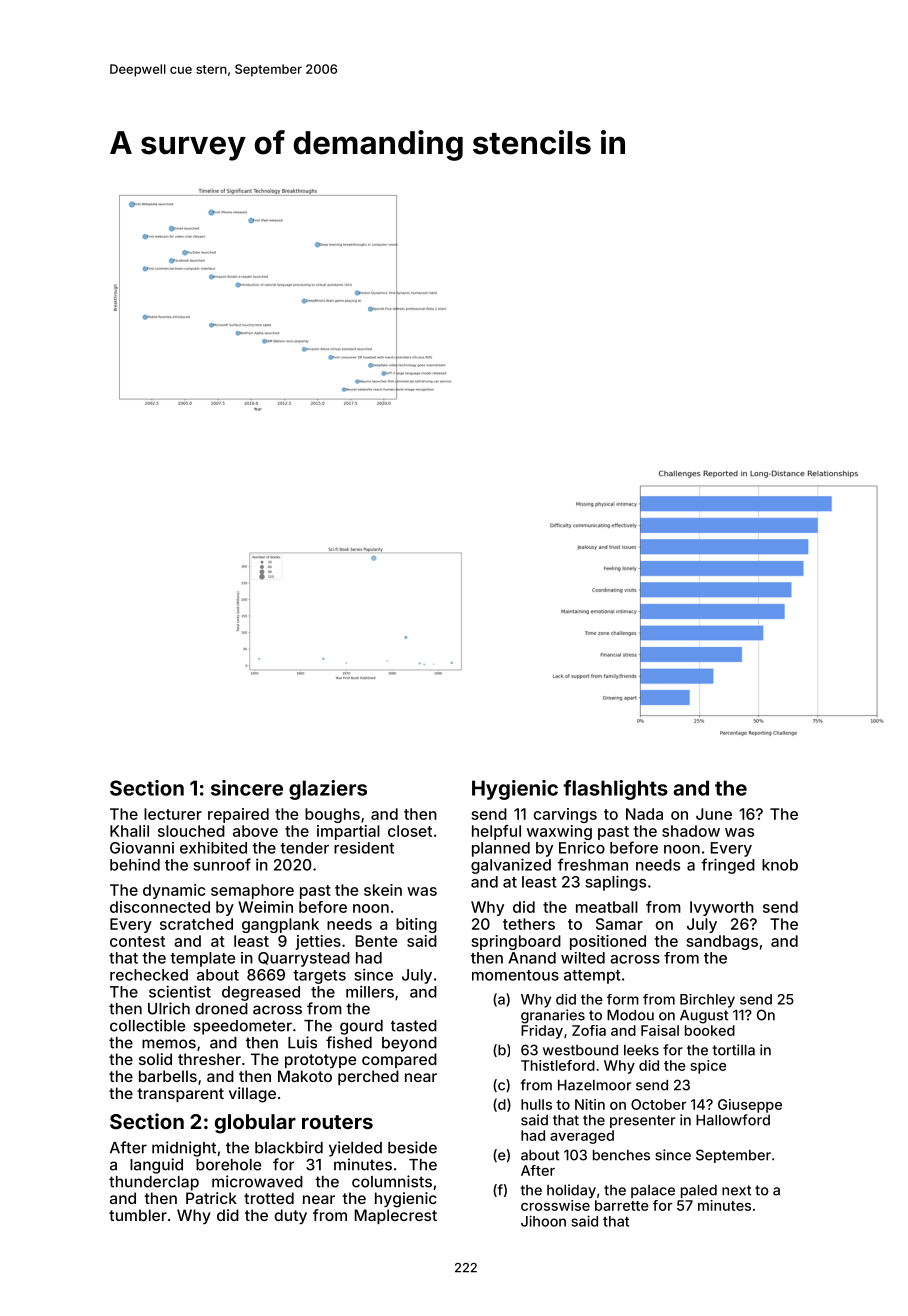 The height and width of the screenshot is (1316, 908). I want to click on paled, so click(699, 1191).
